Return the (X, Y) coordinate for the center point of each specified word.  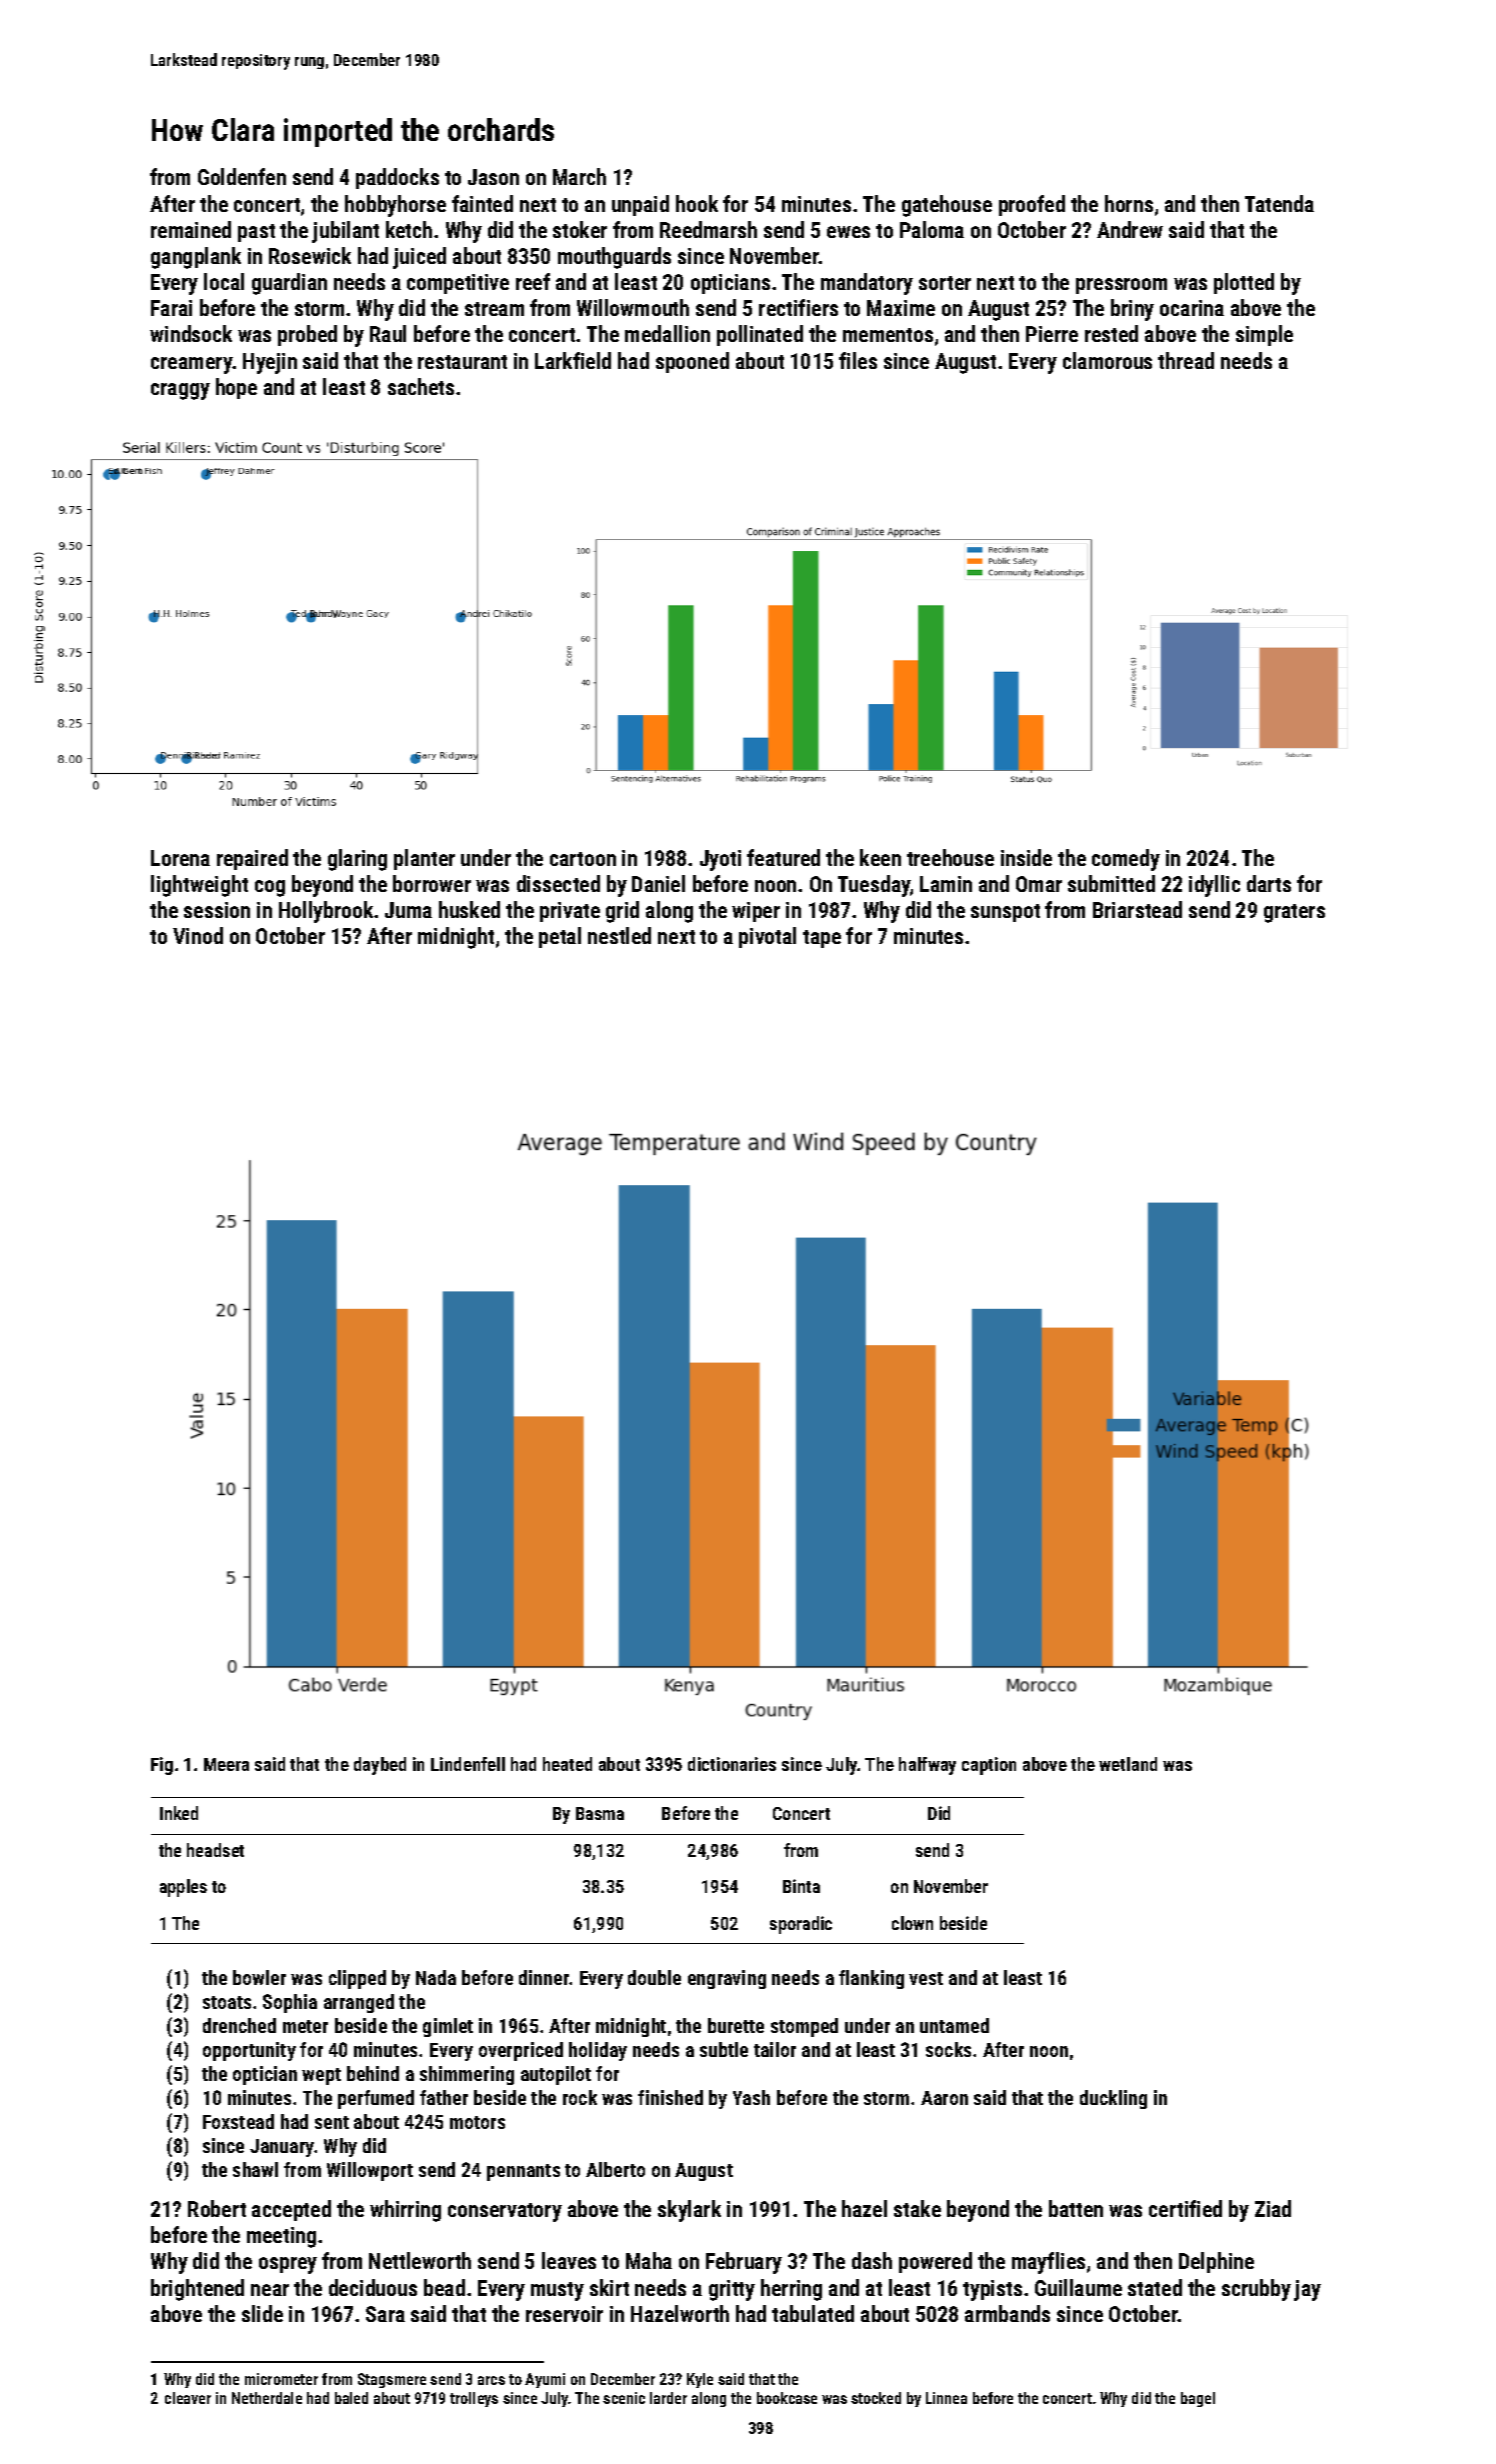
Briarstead (1137, 909)
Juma (408, 910)
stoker (580, 229)
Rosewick (310, 255)
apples (183, 1888)
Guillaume (1078, 2287)
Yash (751, 2097)
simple (1264, 335)
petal (560, 937)
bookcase (787, 2398)
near (270, 2290)
